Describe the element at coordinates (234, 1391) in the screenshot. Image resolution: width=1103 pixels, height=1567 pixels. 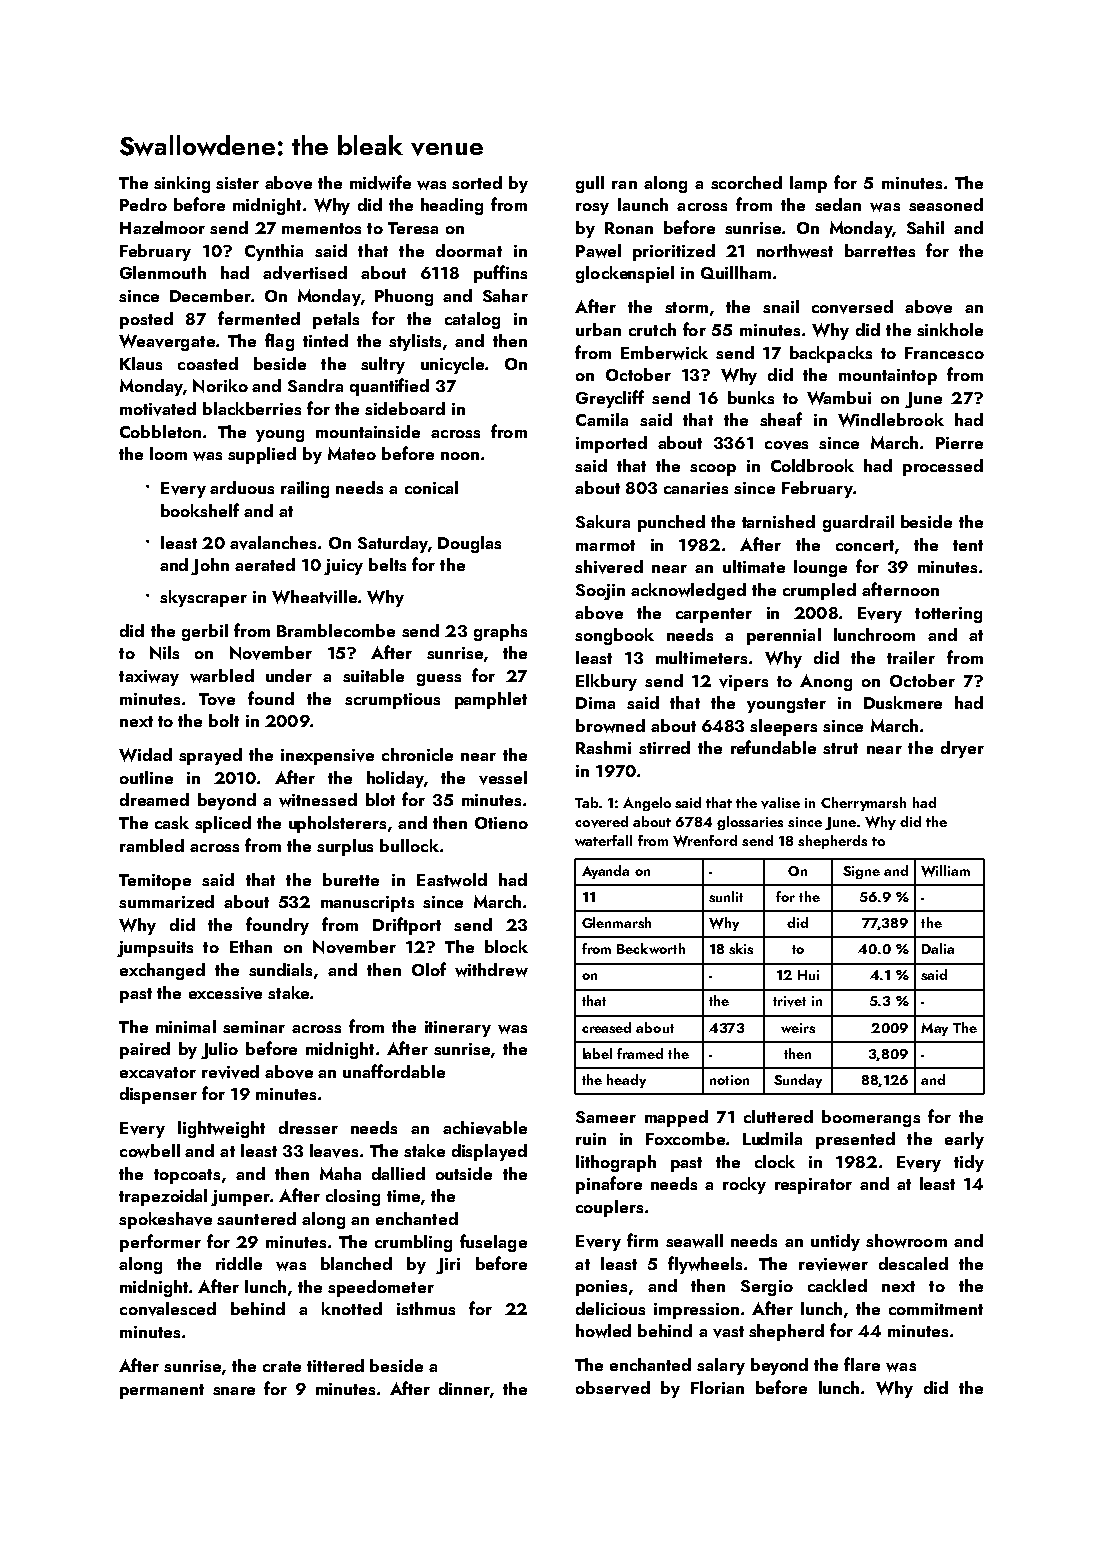
I see `snare` at that location.
